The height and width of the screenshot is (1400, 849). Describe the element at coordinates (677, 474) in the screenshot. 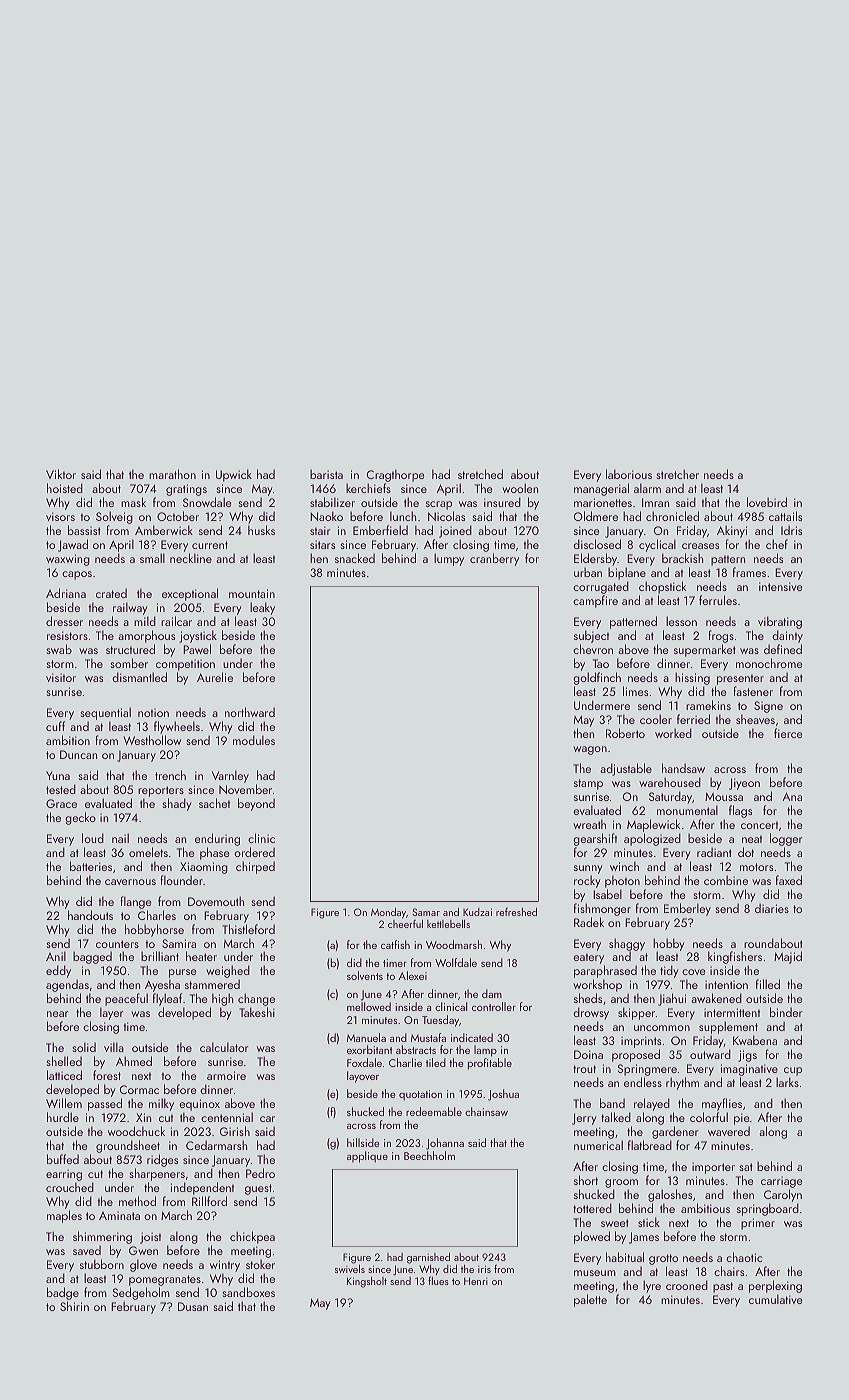

I see `stretcher` at that location.
